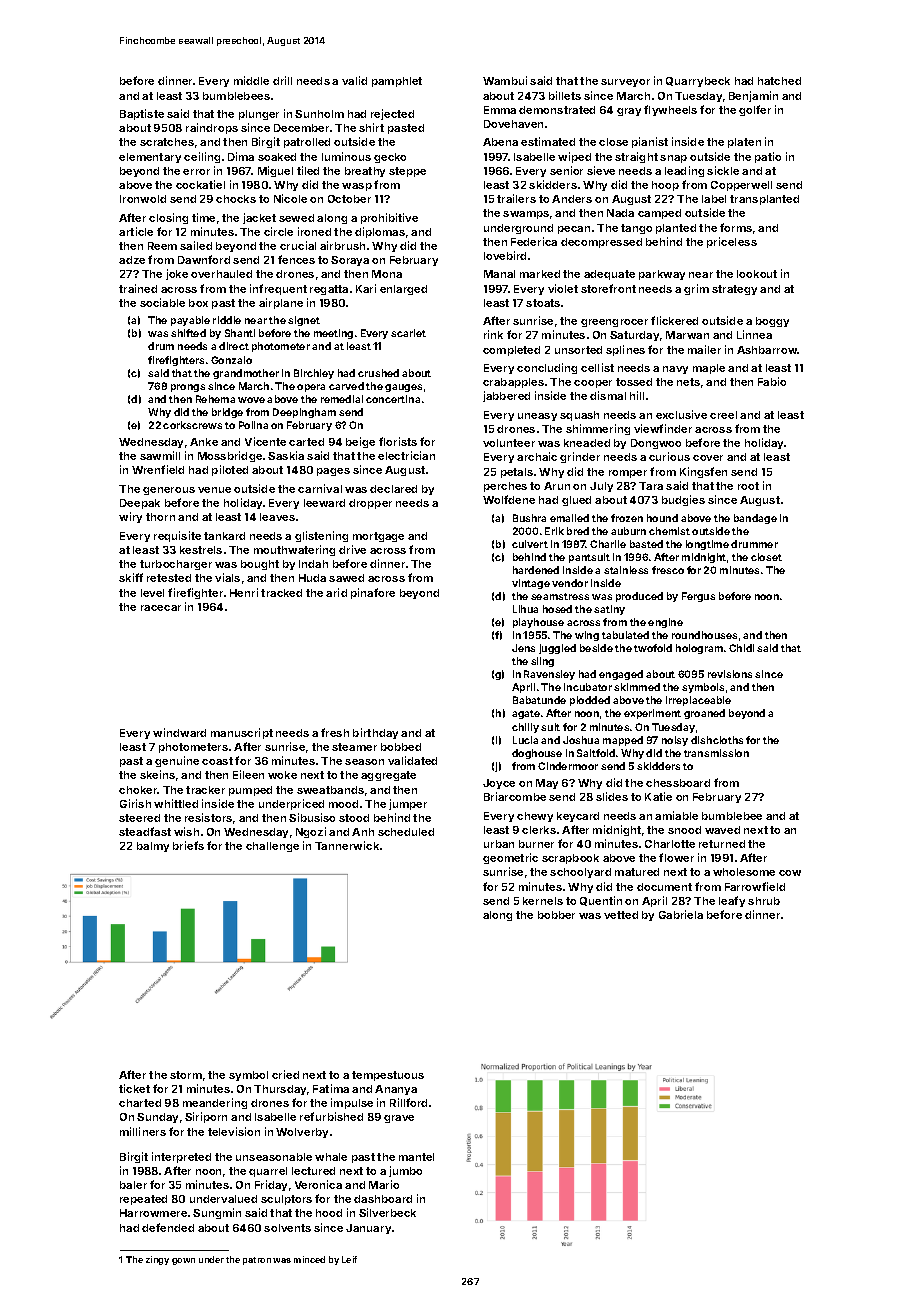 The width and height of the screenshot is (924, 1308). I want to click on cow, so click(790, 873).
